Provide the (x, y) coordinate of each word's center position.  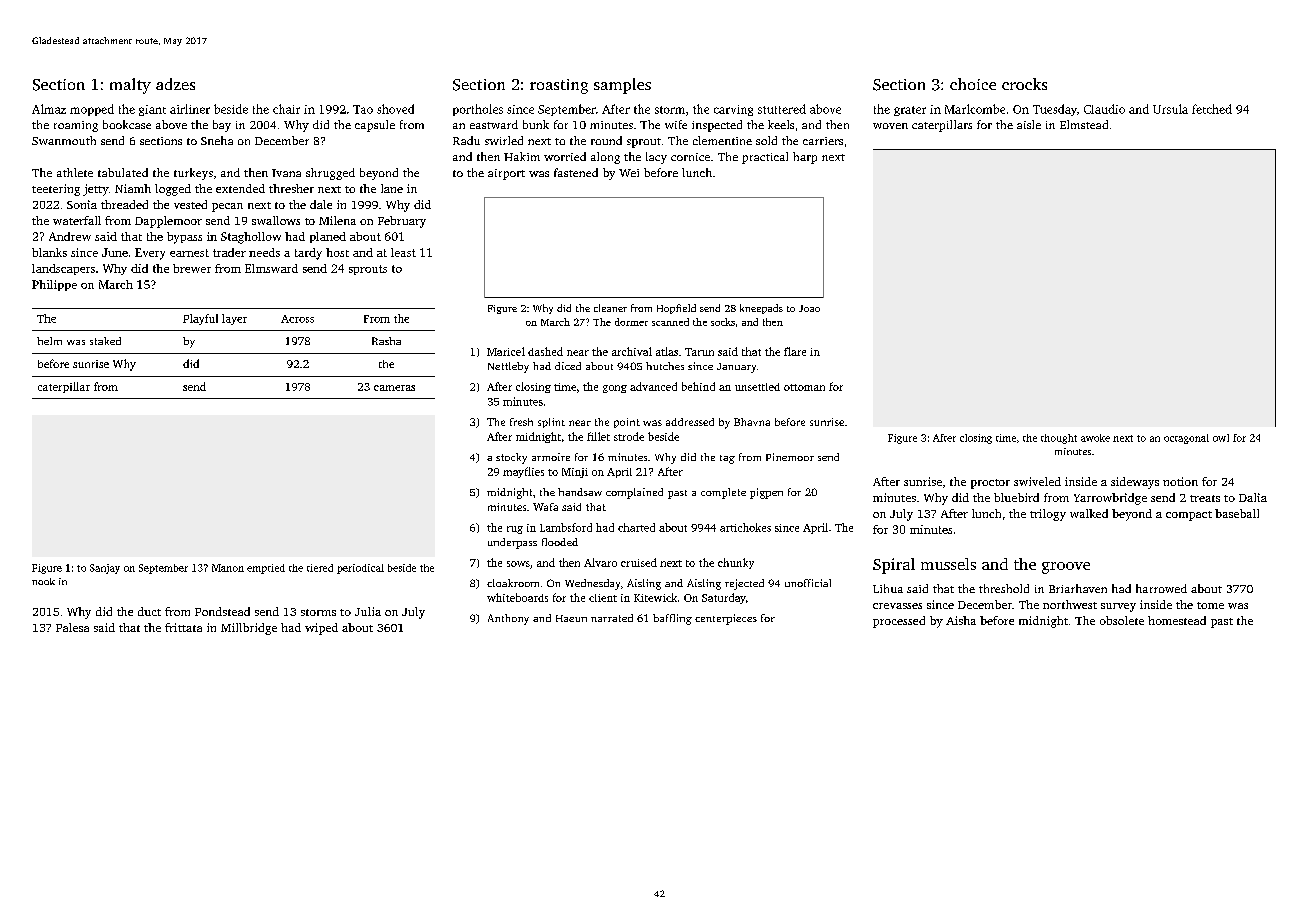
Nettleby (508, 367)
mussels (948, 564)
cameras (394, 388)
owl (1221, 438)
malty (130, 86)
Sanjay (105, 569)
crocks (1024, 84)
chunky (736, 563)
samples (622, 86)
